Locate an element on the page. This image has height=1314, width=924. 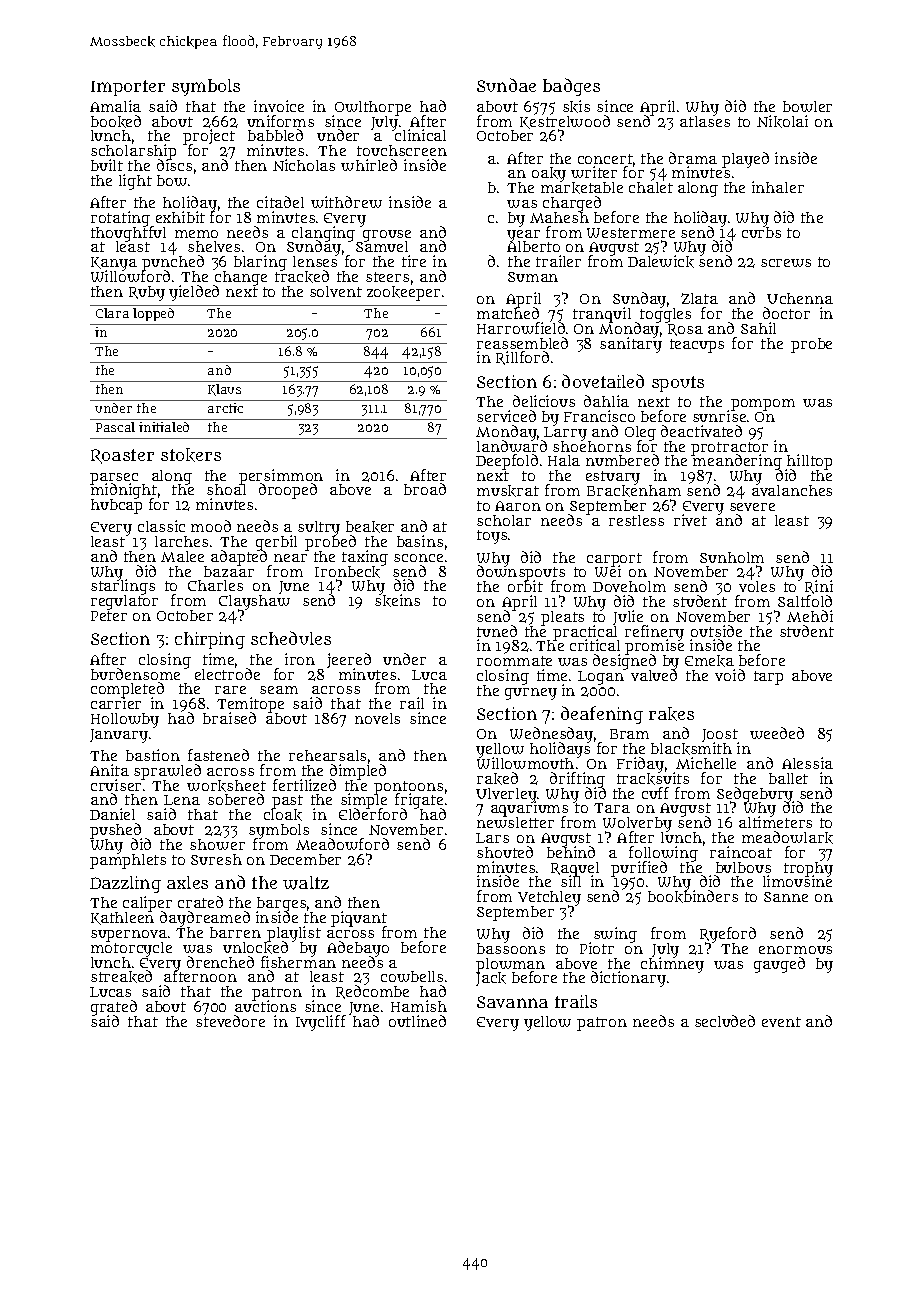
shower is located at coordinates (217, 844).
